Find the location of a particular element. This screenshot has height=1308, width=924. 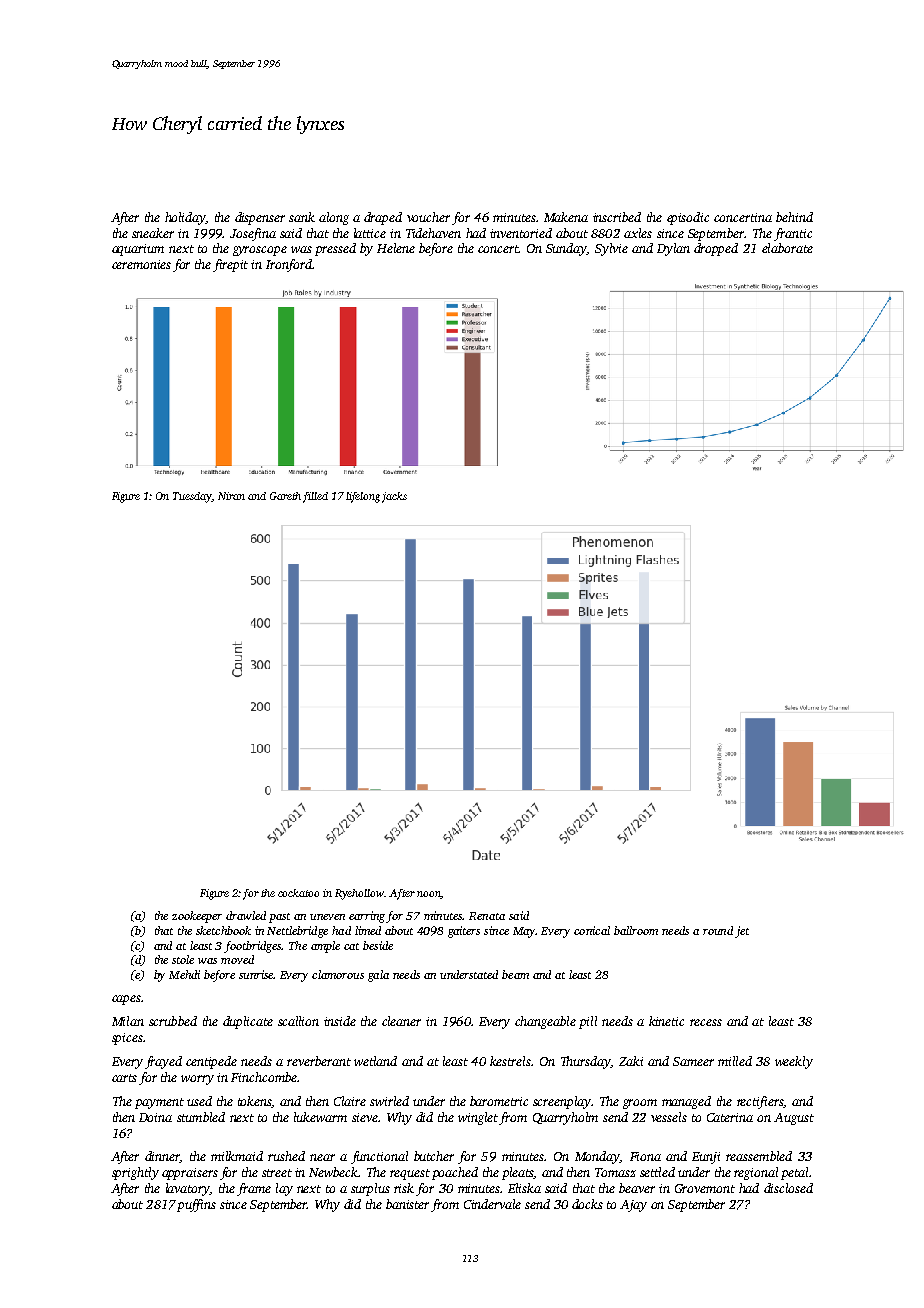

jacks is located at coordinates (394, 497).
